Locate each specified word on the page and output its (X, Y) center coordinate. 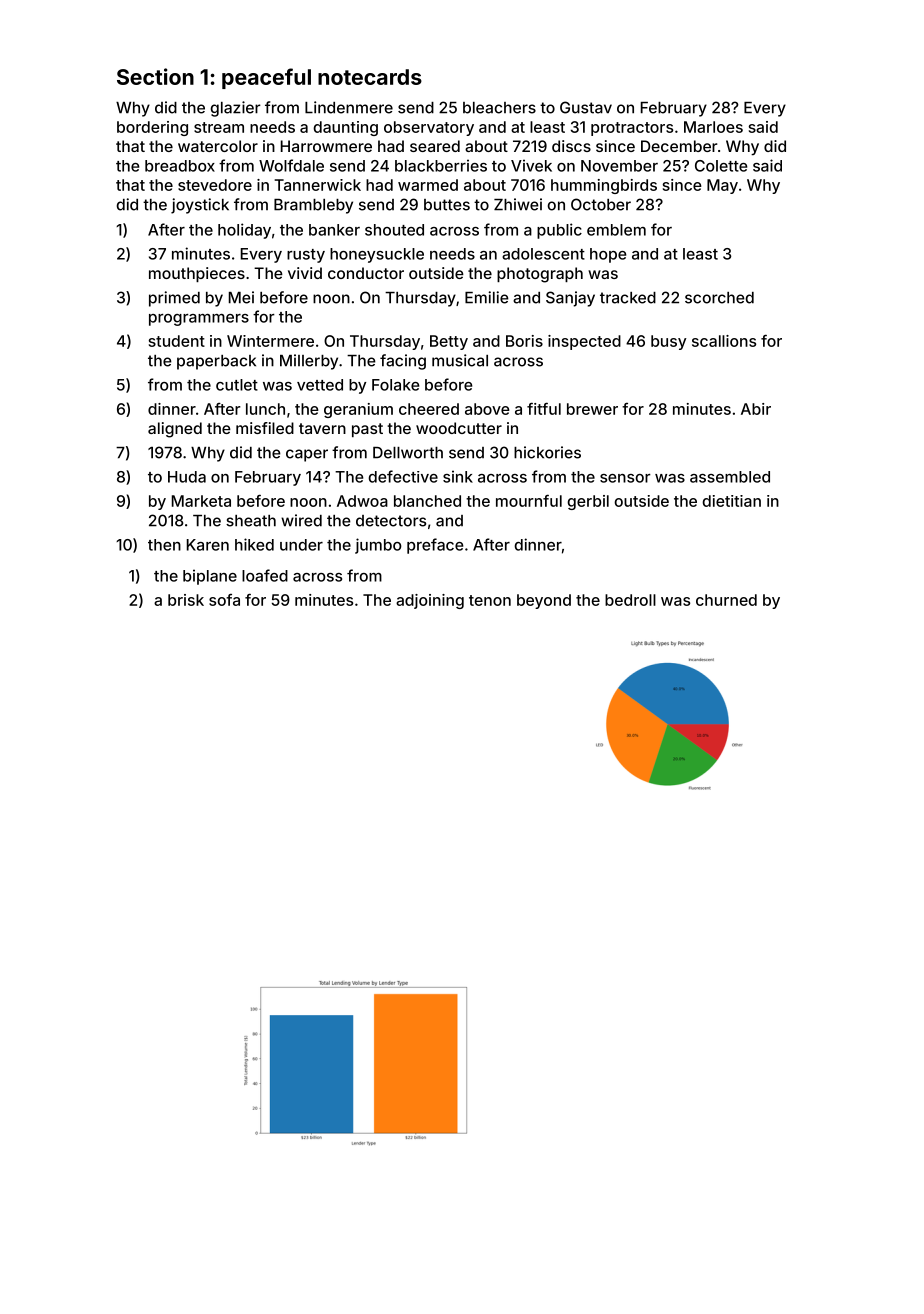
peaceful (266, 78)
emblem (616, 230)
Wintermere (270, 341)
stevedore (215, 185)
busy (668, 342)
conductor (366, 273)
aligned (175, 430)
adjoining (430, 601)
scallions (724, 341)
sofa (224, 600)
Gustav (586, 107)
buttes (447, 205)
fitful (544, 409)
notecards (370, 77)
